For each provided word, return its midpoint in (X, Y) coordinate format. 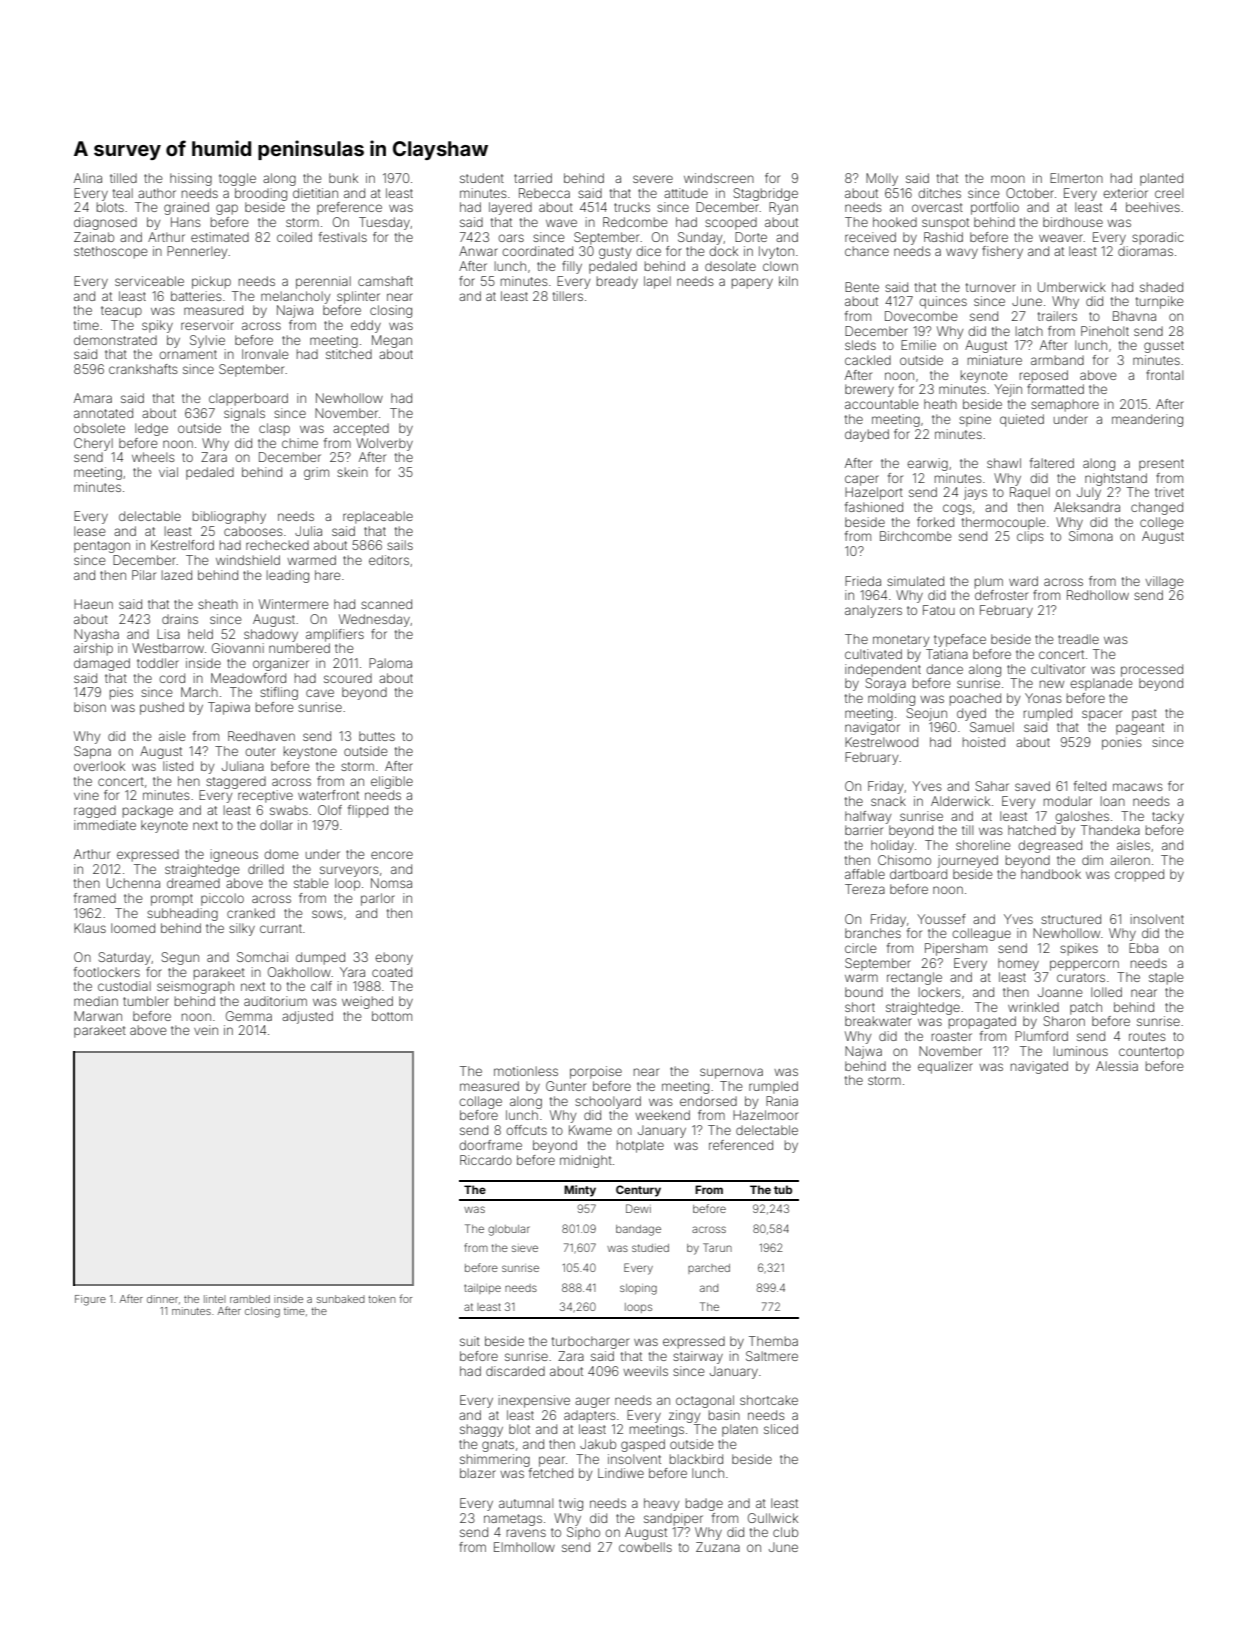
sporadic (1158, 238)
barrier (864, 830)
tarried (533, 178)
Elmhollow (524, 1547)
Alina (88, 178)
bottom (392, 1016)
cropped (1139, 875)
